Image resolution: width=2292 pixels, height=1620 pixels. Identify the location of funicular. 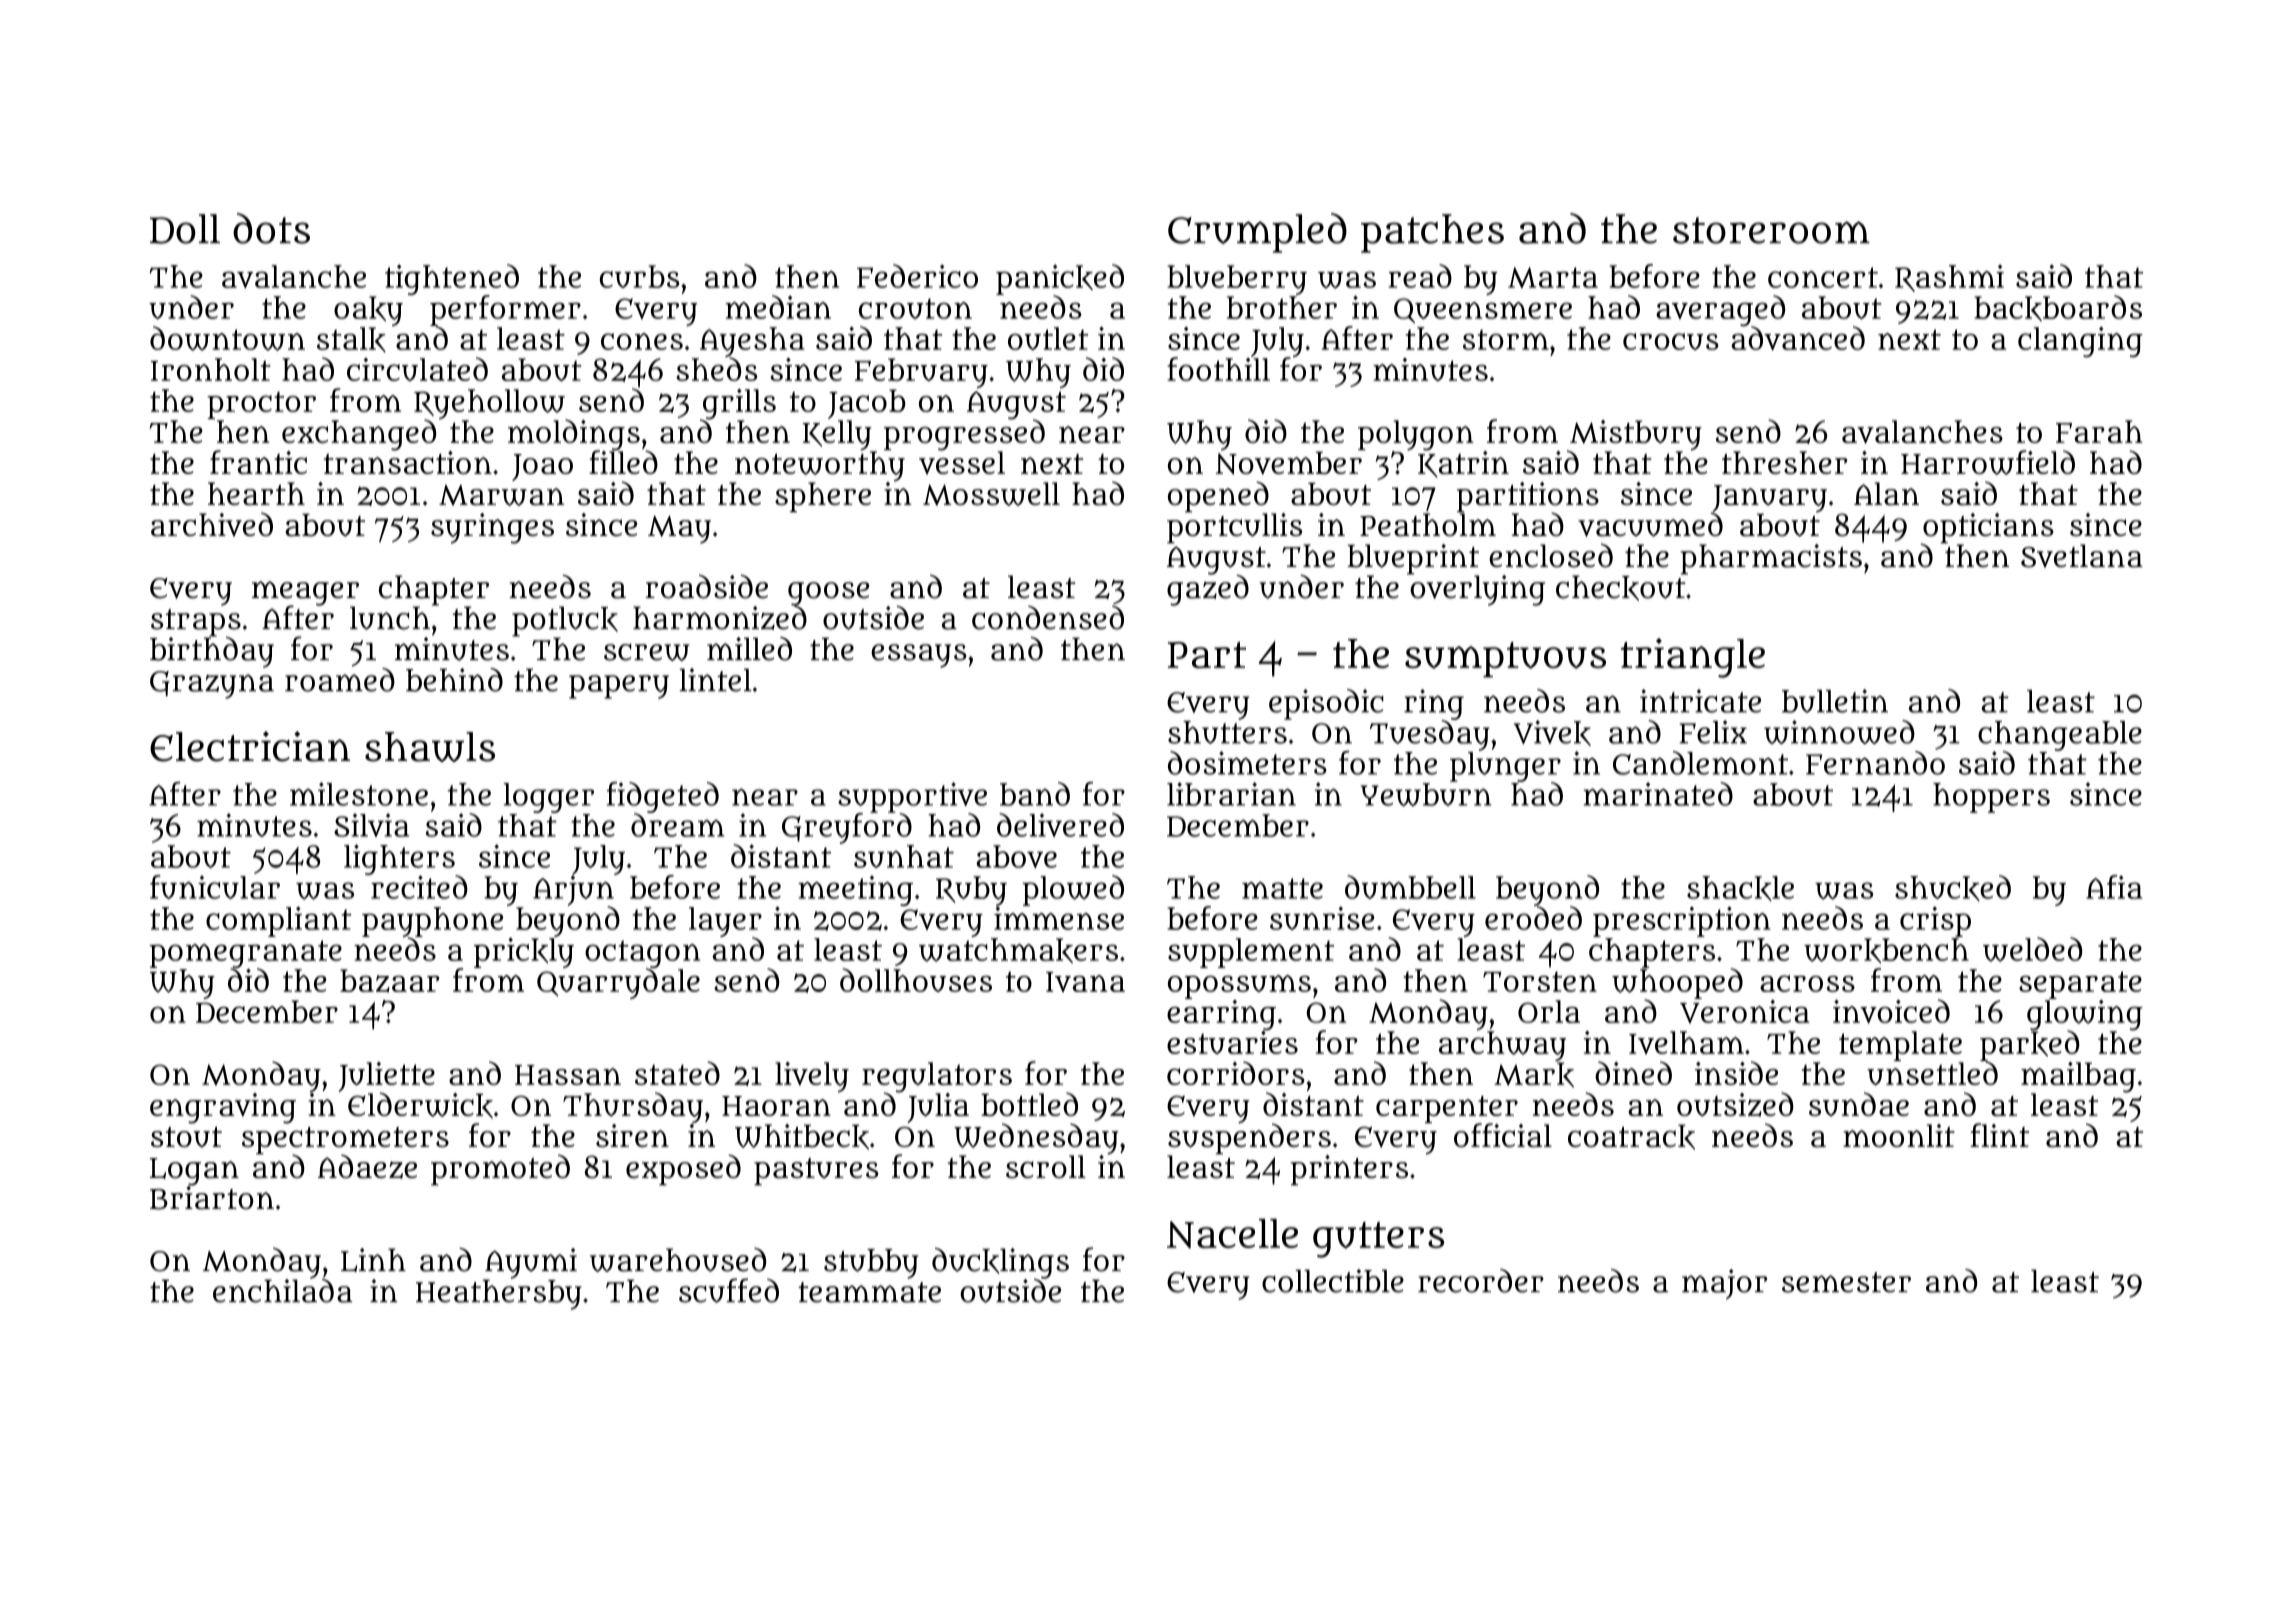
(215, 887).
